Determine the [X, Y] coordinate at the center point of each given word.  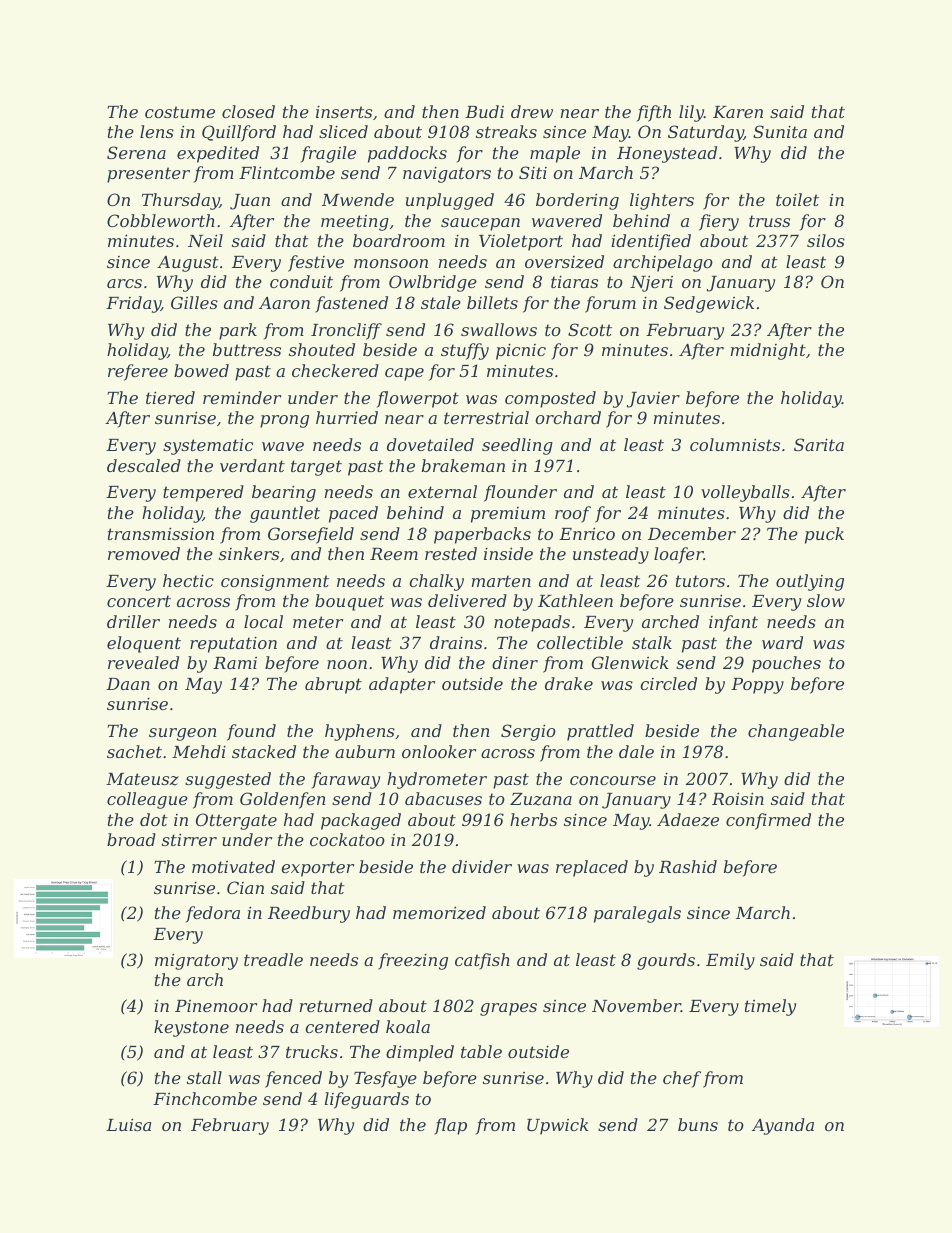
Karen [738, 112]
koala [408, 1026]
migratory [196, 961]
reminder [242, 397]
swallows [499, 329]
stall [204, 1077]
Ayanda [783, 1126]
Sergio [528, 732]
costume [180, 112]
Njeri [651, 283]
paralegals [637, 914]
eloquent [144, 644]
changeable [796, 732]
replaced [592, 868]
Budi [484, 111]
